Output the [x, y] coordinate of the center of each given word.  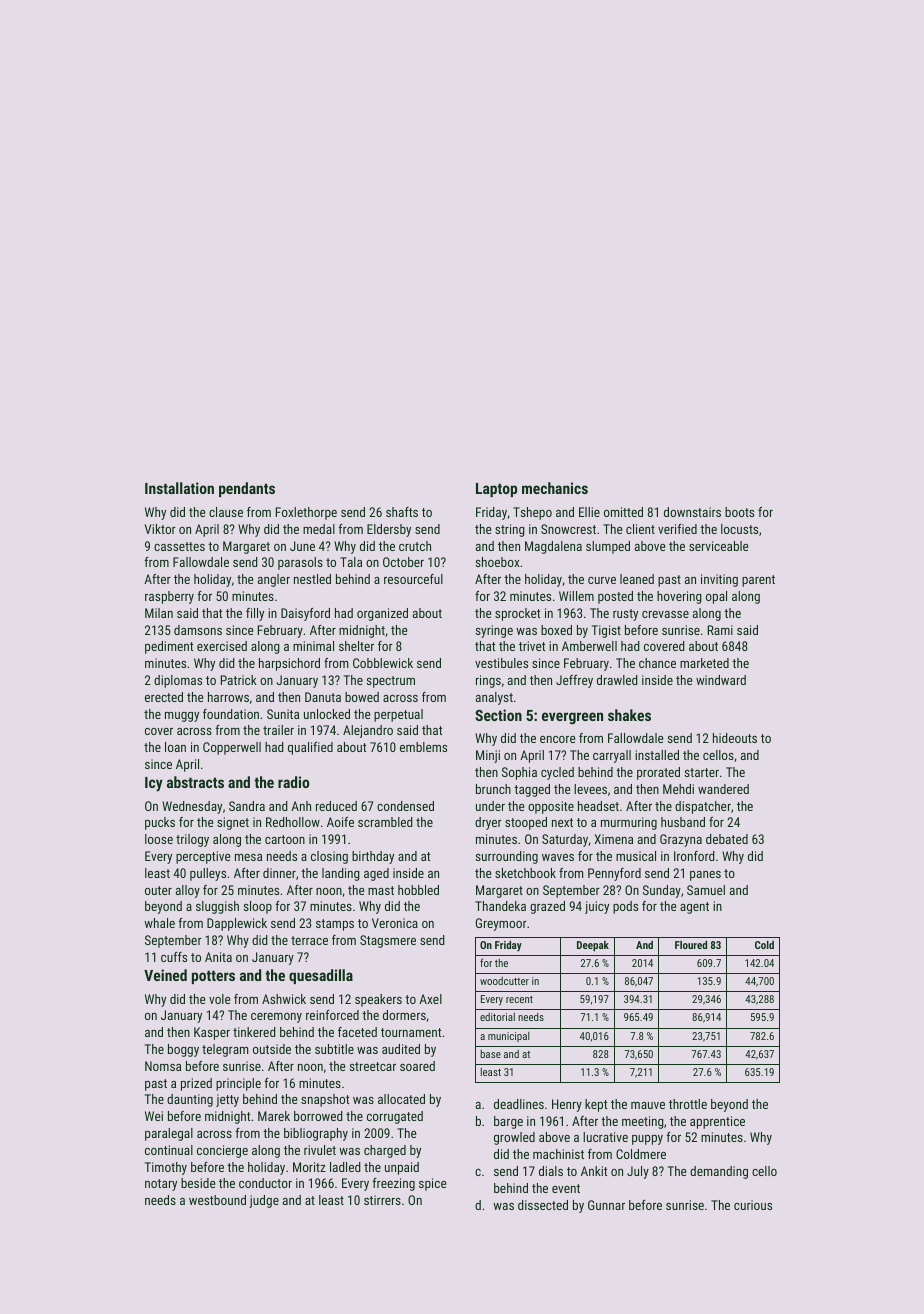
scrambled [385, 822]
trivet [532, 646]
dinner [279, 873]
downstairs [692, 512]
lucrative [605, 1137]
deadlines [519, 1104]
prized [196, 1084]
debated [727, 839]
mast [381, 890]
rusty [625, 615]
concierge [222, 1151]
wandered [723, 789]
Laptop [496, 490]
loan [175, 747]
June [302, 546]
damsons [198, 630]
